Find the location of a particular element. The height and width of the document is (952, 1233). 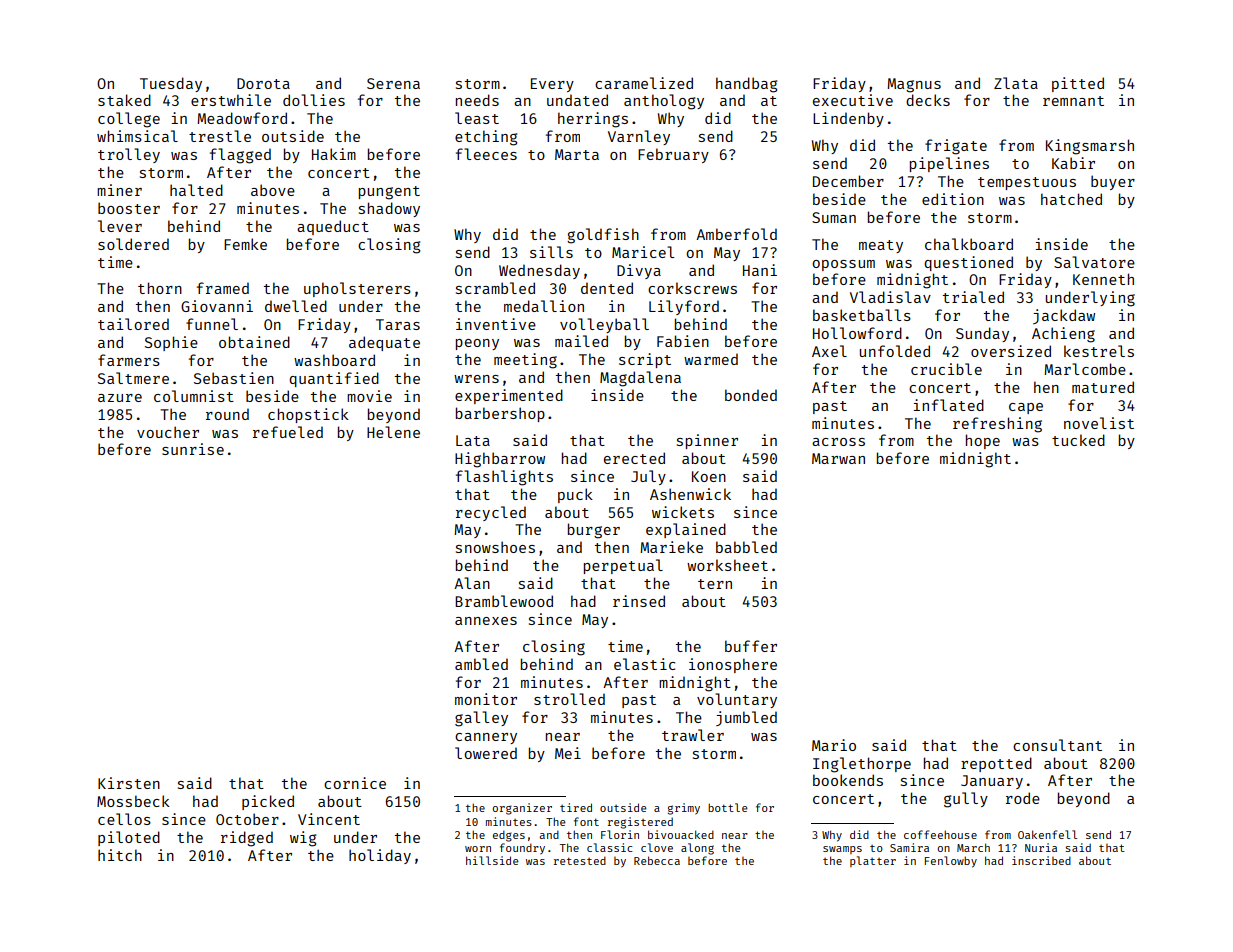

decks is located at coordinates (928, 100).
